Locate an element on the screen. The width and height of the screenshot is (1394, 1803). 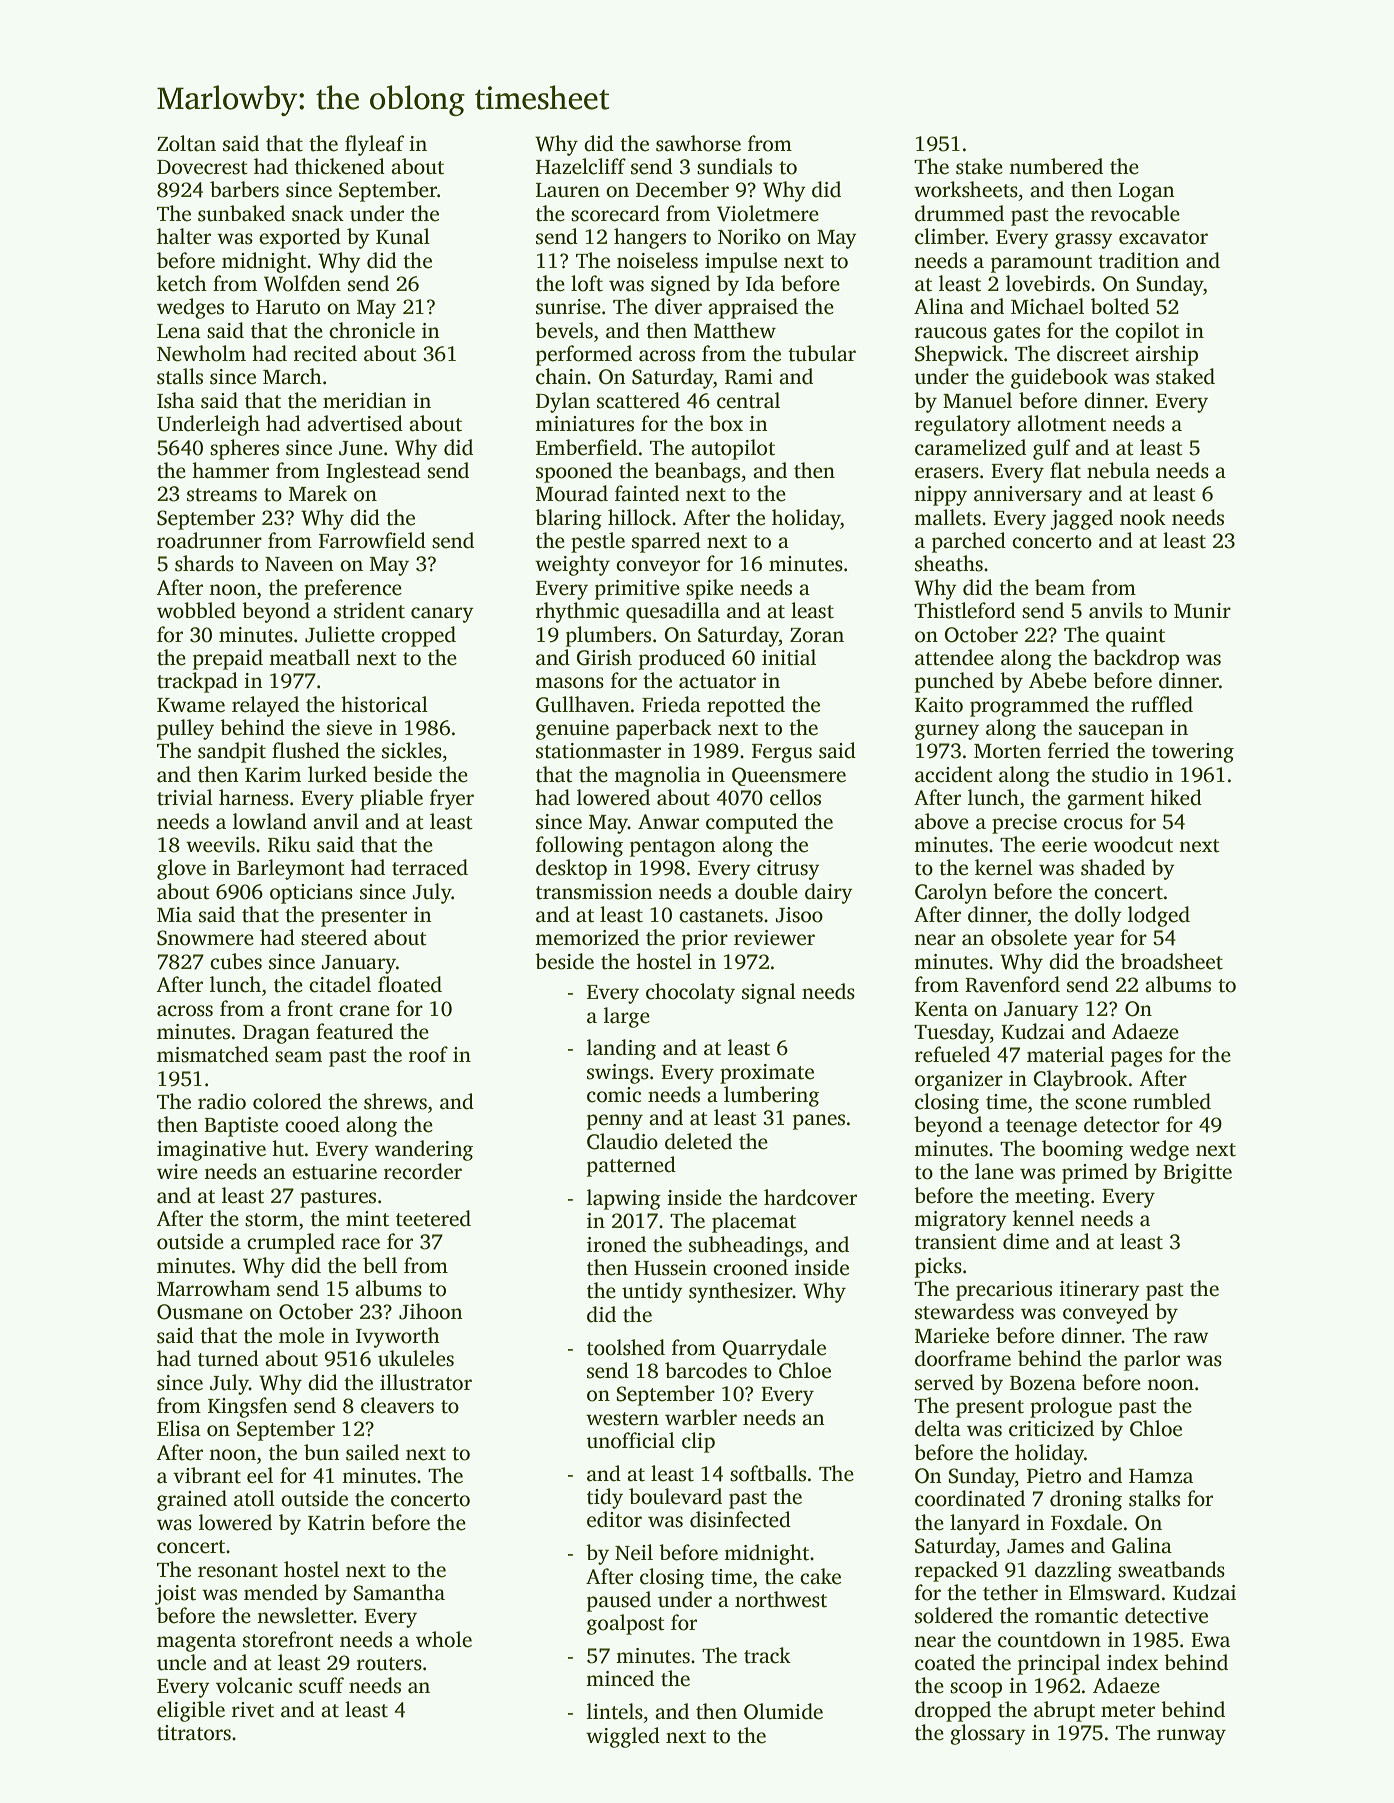
flyleaf is located at coordinates (374, 145).
